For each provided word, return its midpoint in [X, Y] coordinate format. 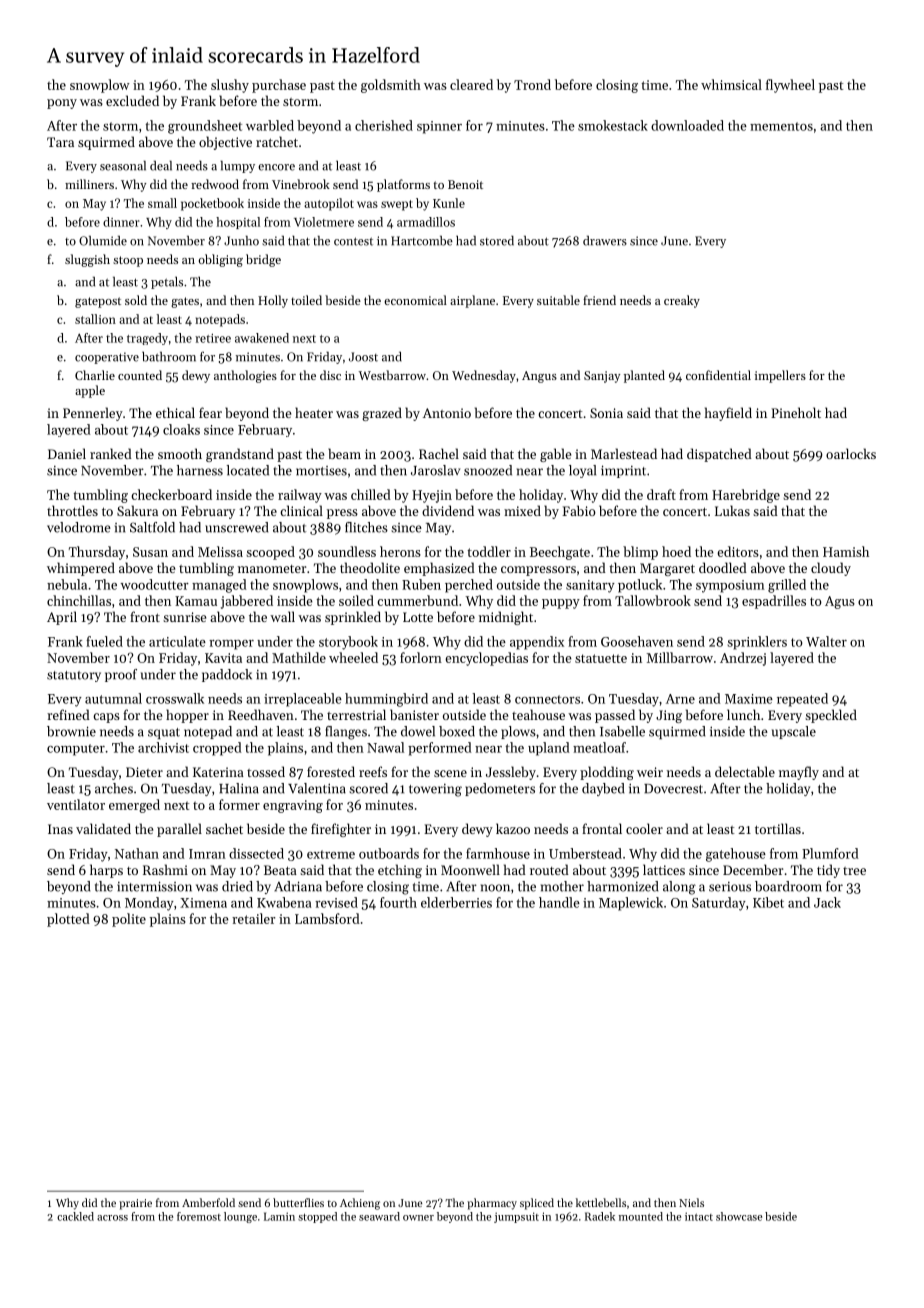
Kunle [449, 203]
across [112, 1218]
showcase [739, 1216]
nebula [67, 584]
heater [314, 412]
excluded [132, 100]
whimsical [731, 84]
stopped [317, 1217]
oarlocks [851, 453]
